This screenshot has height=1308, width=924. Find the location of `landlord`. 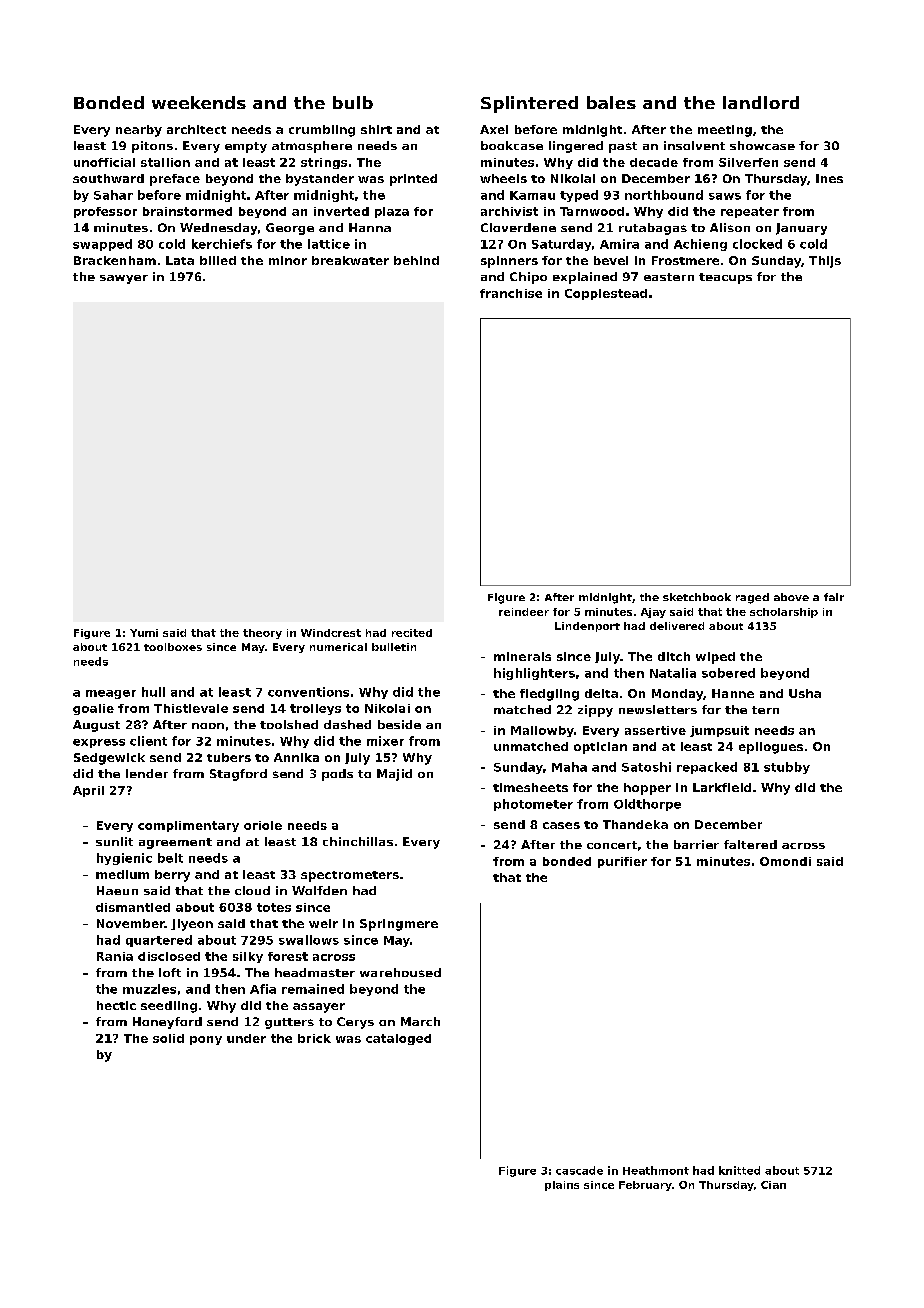

landlord is located at coordinates (761, 102).
